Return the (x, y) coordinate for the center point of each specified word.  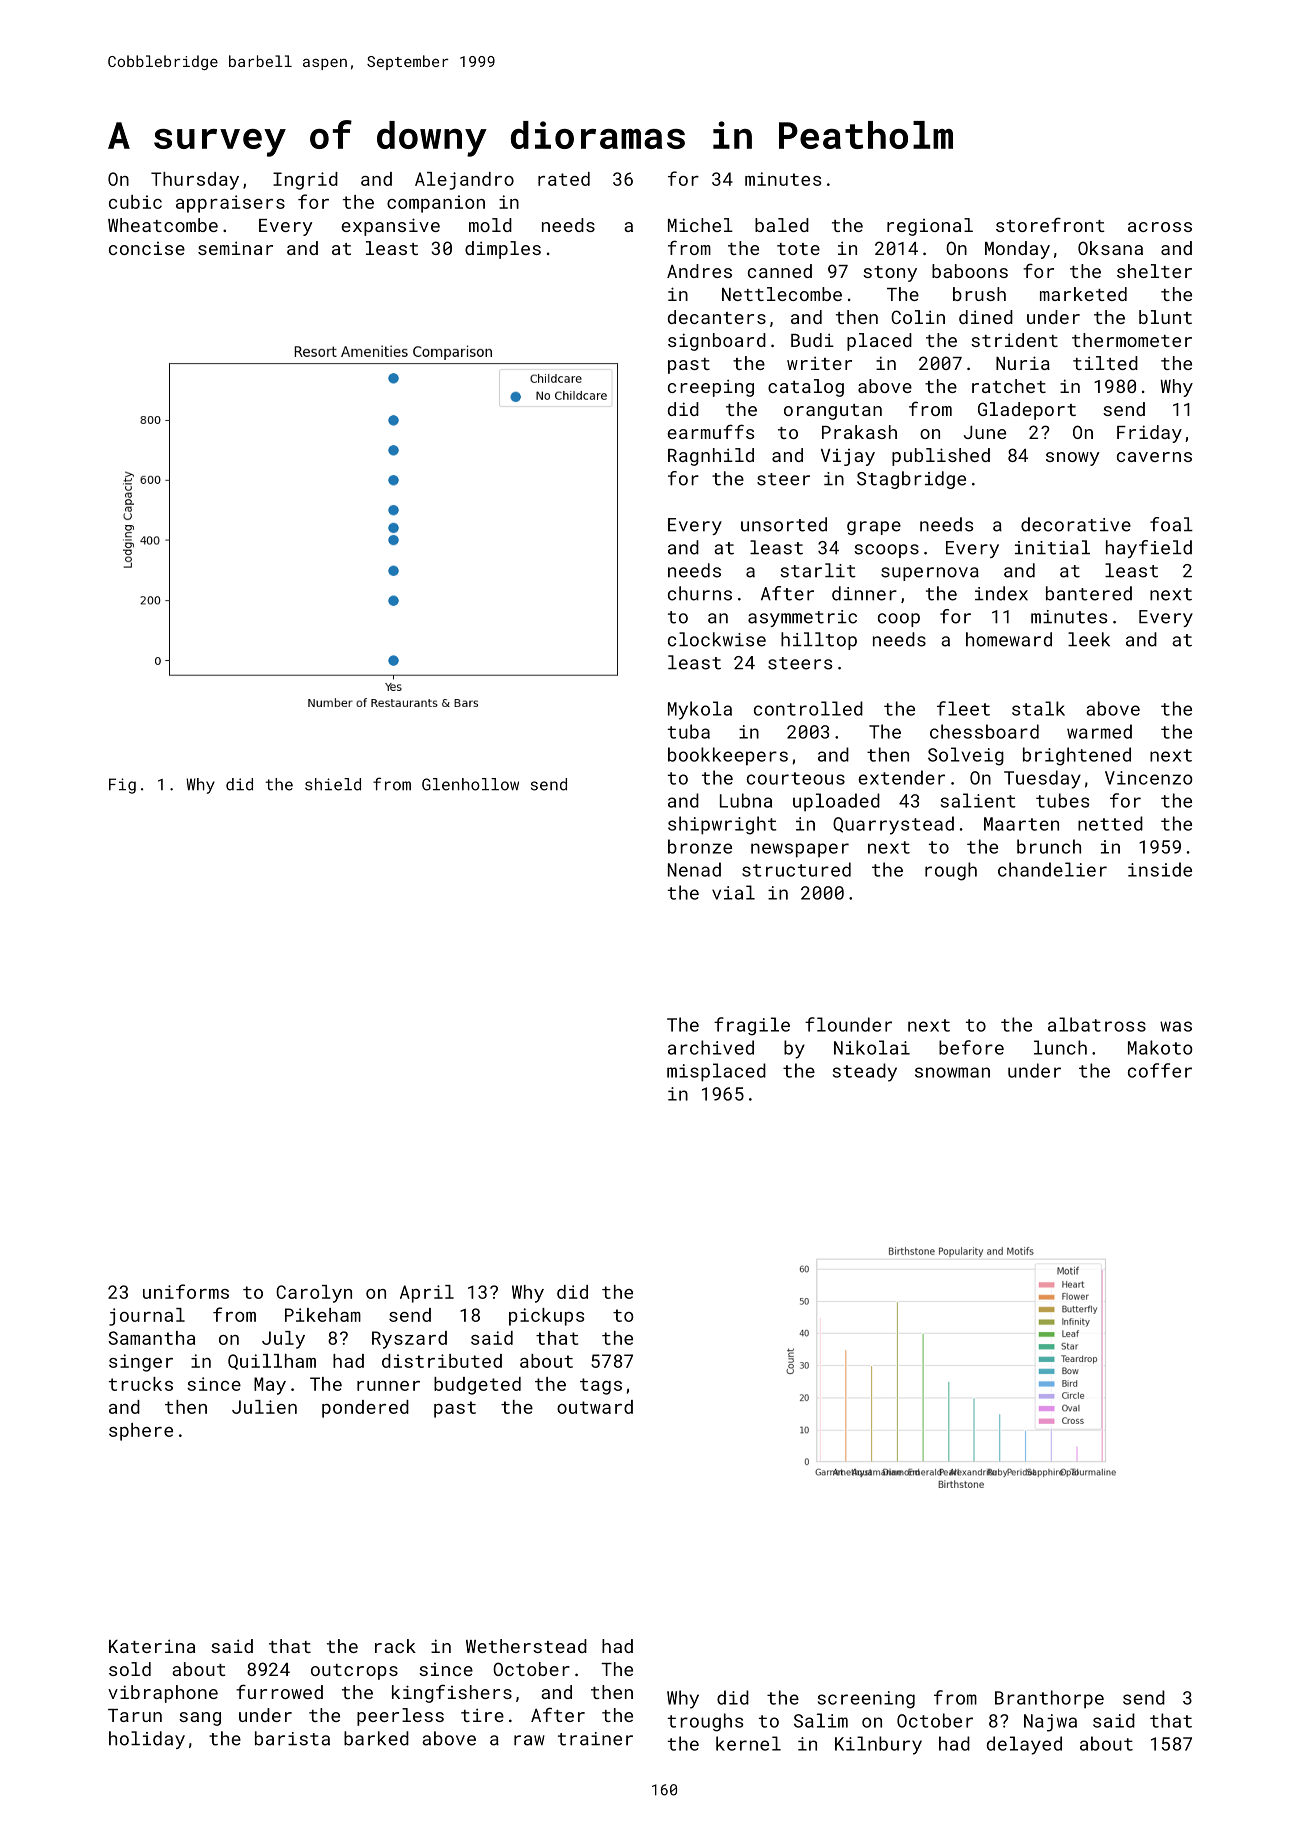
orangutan (833, 412)
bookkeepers (728, 756)
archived (711, 1047)
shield (333, 784)
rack (395, 1646)
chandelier (1052, 869)
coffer (1160, 1070)
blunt (1165, 317)
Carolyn (314, 1294)
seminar (235, 248)
